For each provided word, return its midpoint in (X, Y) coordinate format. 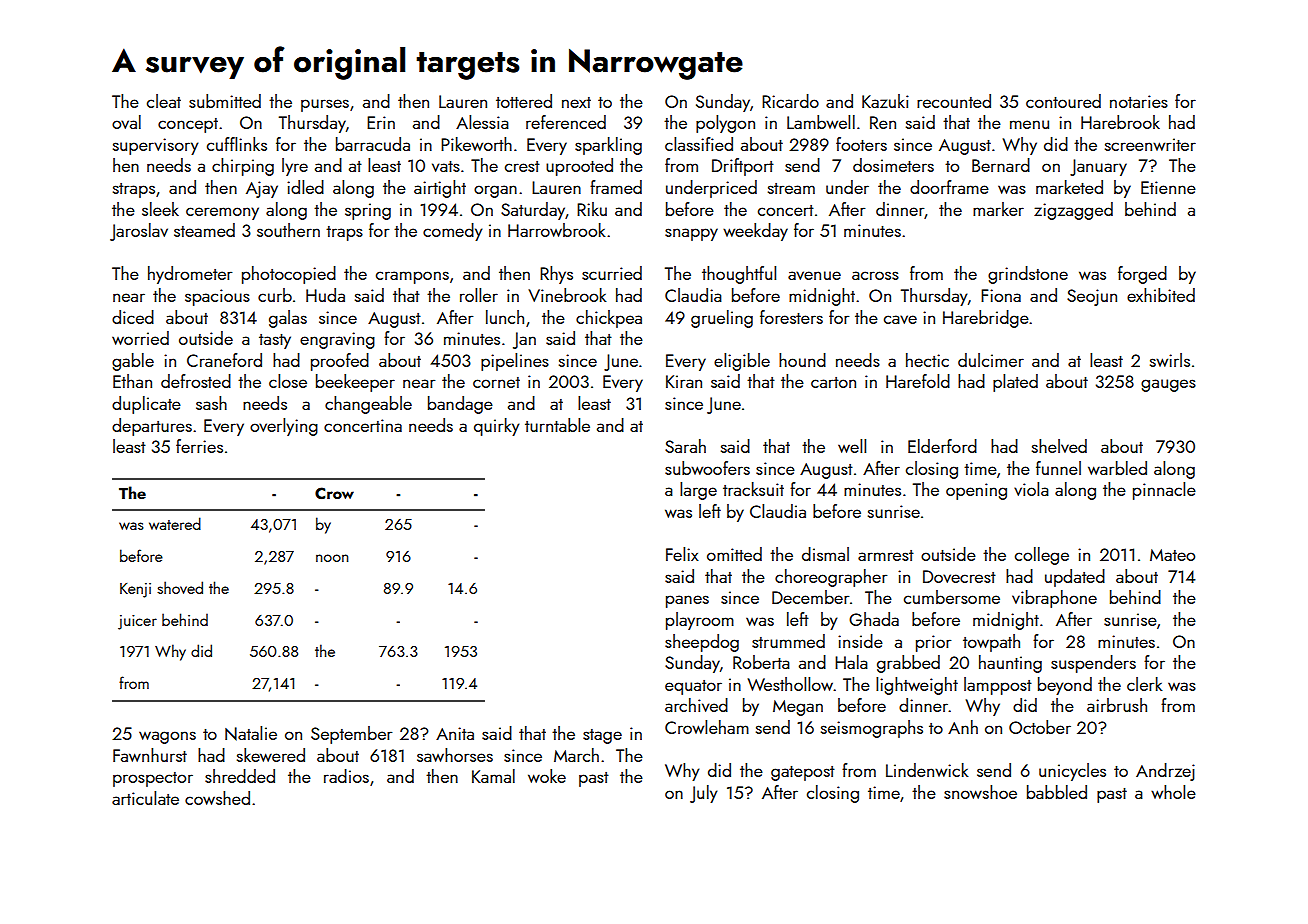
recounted (954, 101)
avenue (814, 275)
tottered (524, 101)
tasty (275, 341)
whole (1173, 792)
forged (1142, 275)
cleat (164, 101)
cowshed (217, 798)
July (703, 794)
